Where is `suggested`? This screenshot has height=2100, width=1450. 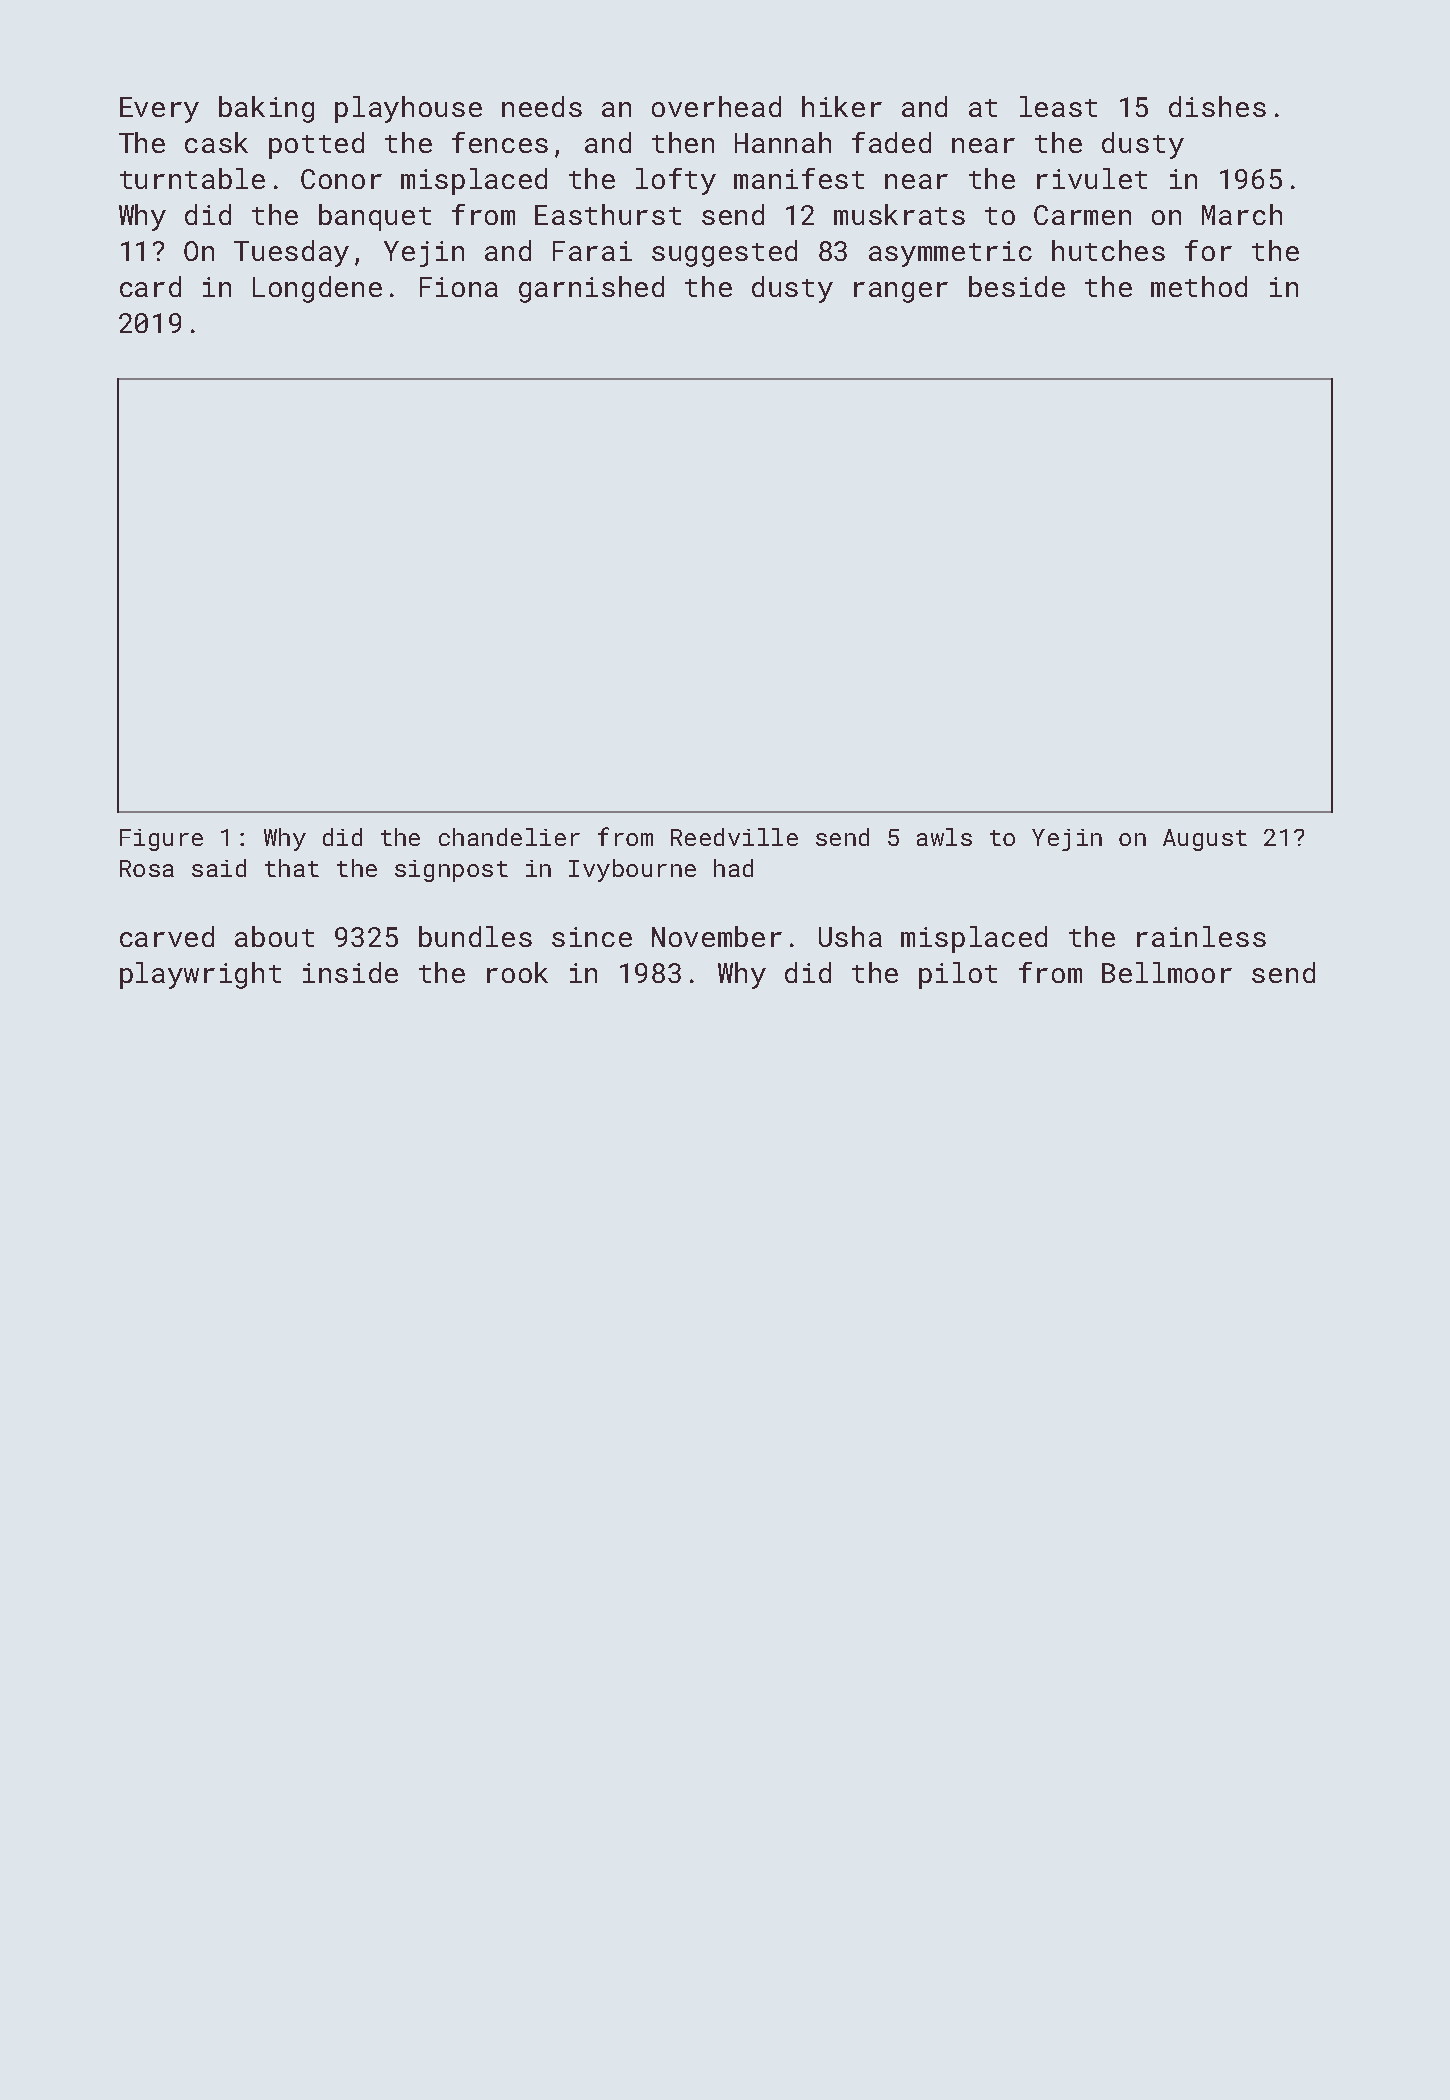
suggested is located at coordinates (724, 253).
